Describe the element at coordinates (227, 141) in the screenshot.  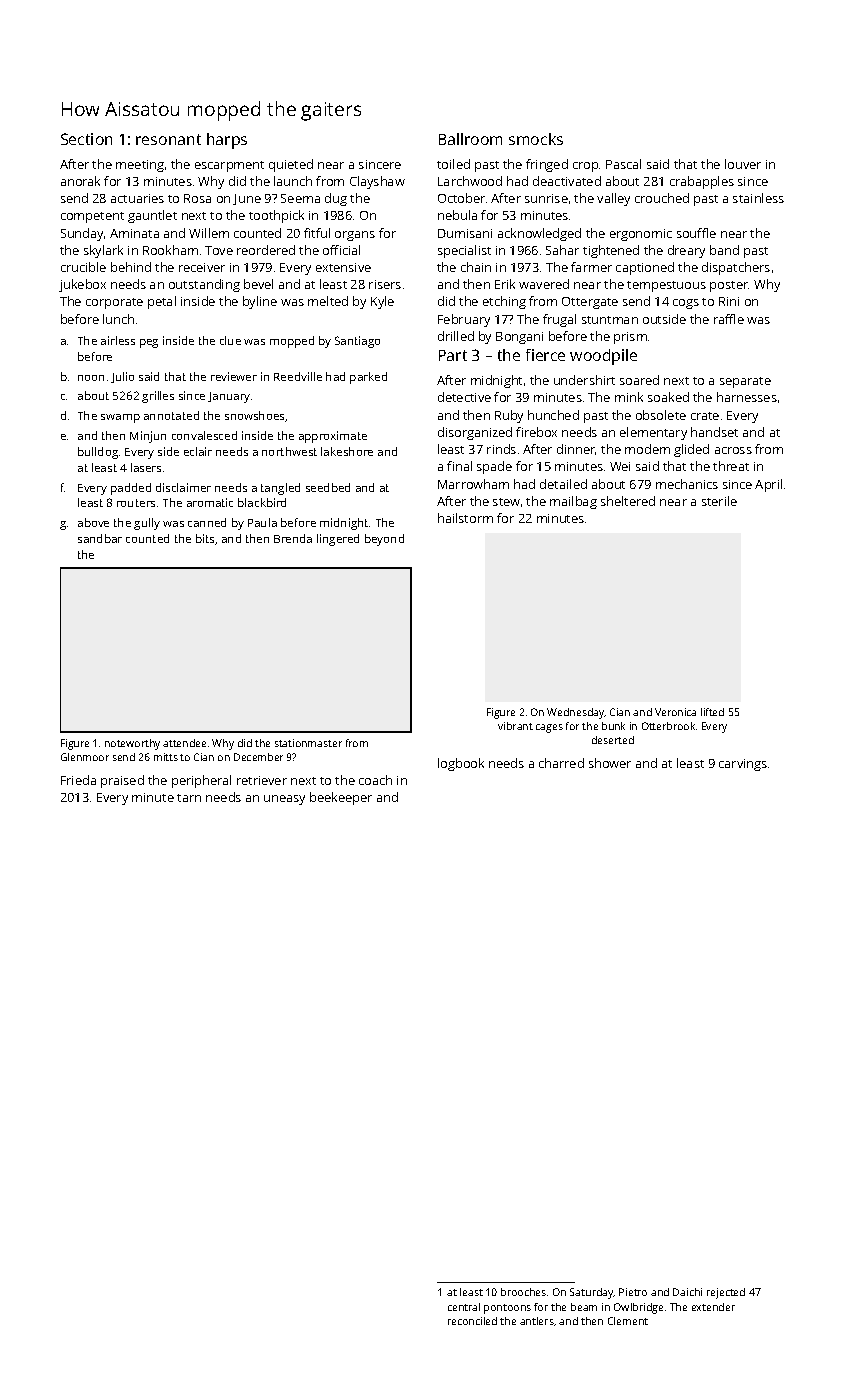
I see `harps` at that location.
